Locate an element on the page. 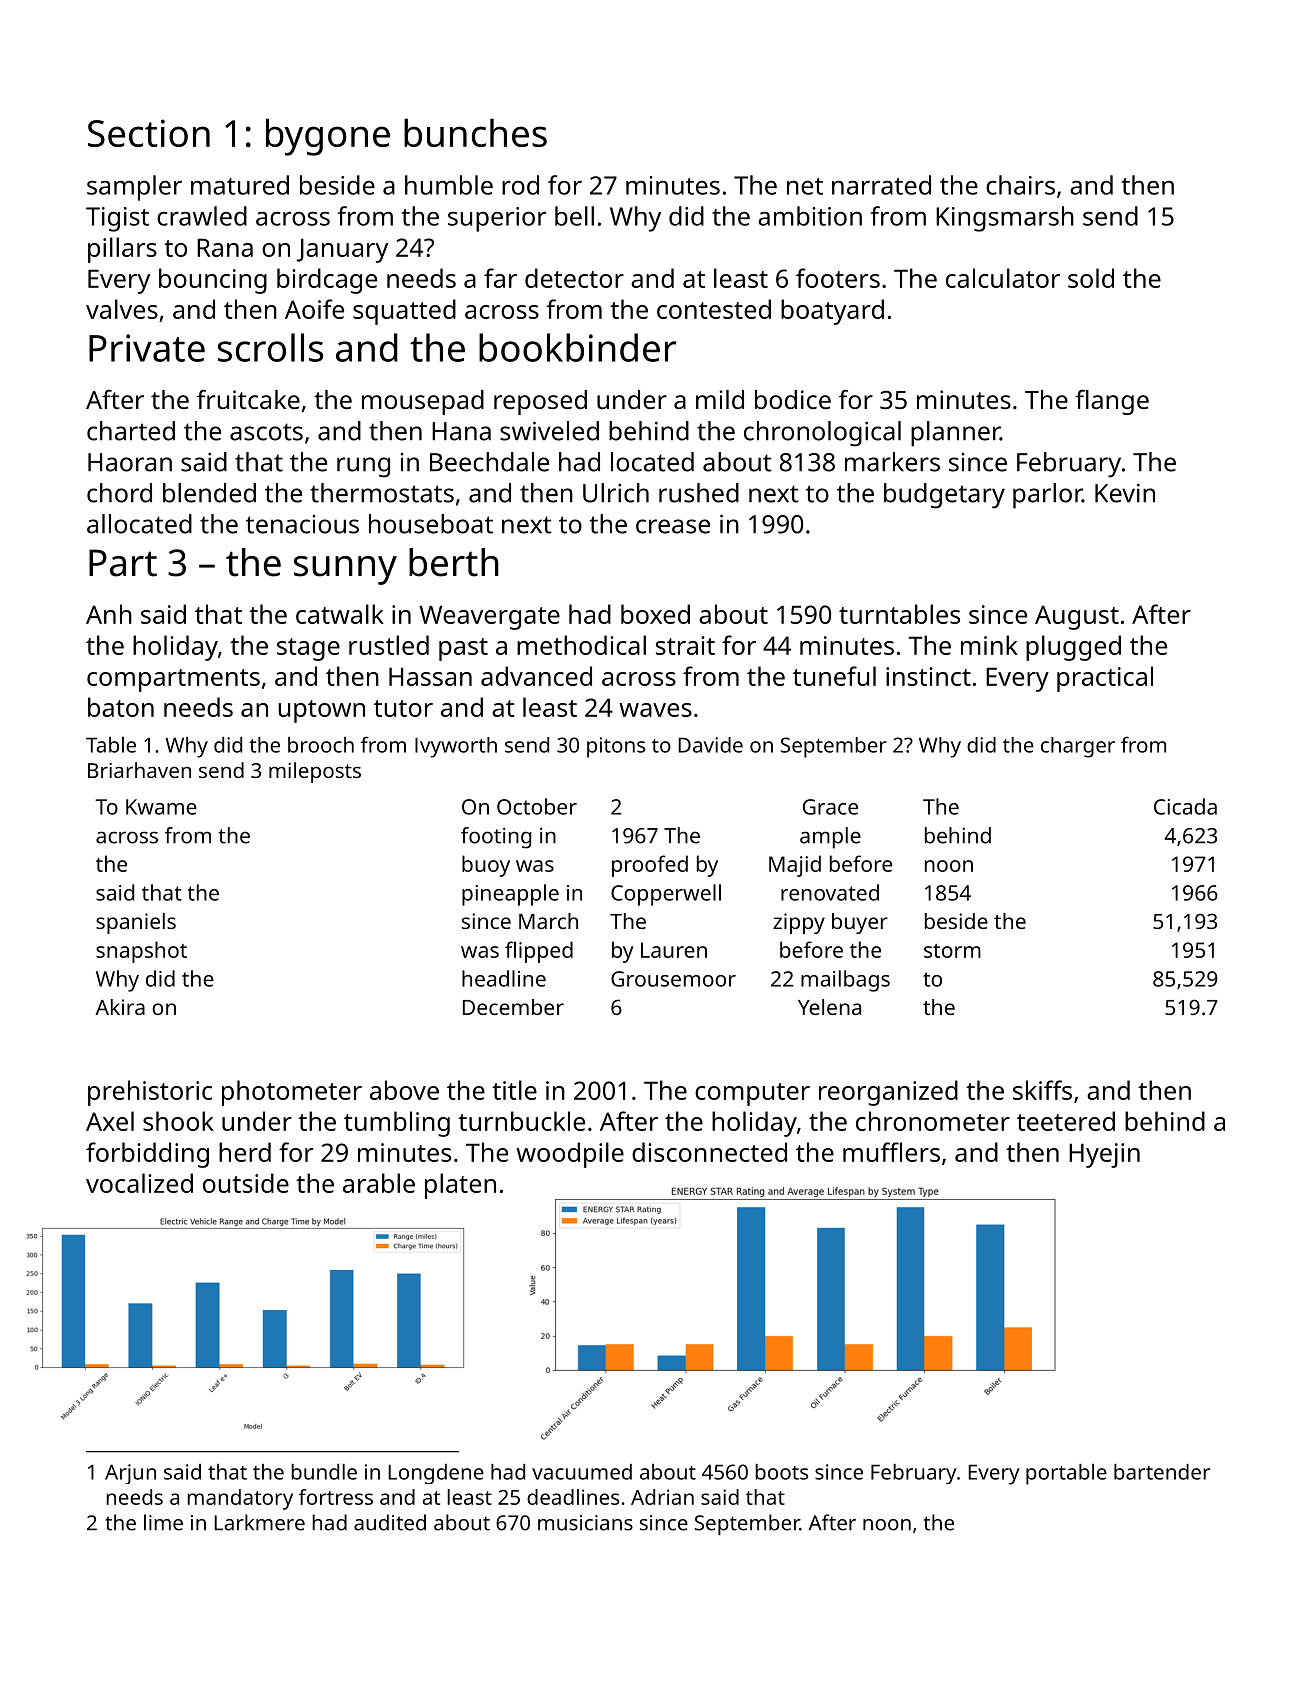 This document has width=1314, height=1701. shook is located at coordinates (178, 1121).
